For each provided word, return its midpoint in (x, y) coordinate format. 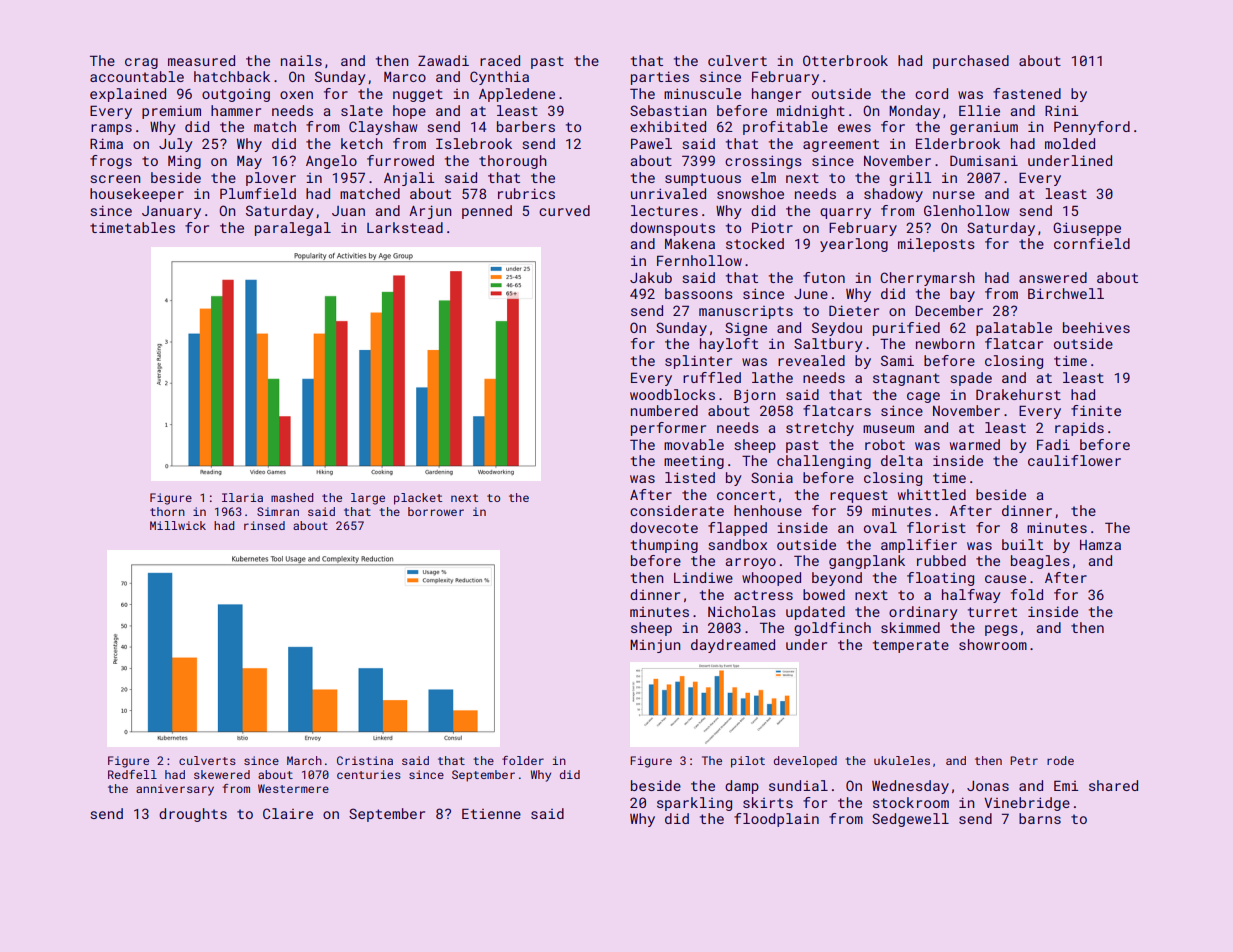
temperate (911, 646)
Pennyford (1092, 128)
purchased (971, 62)
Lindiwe (703, 577)
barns (1040, 818)
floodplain (776, 820)
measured (201, 60)
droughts (193, 815)
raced (500, 60)
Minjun (655, 646)
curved (564, 210)
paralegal (293, 229)
